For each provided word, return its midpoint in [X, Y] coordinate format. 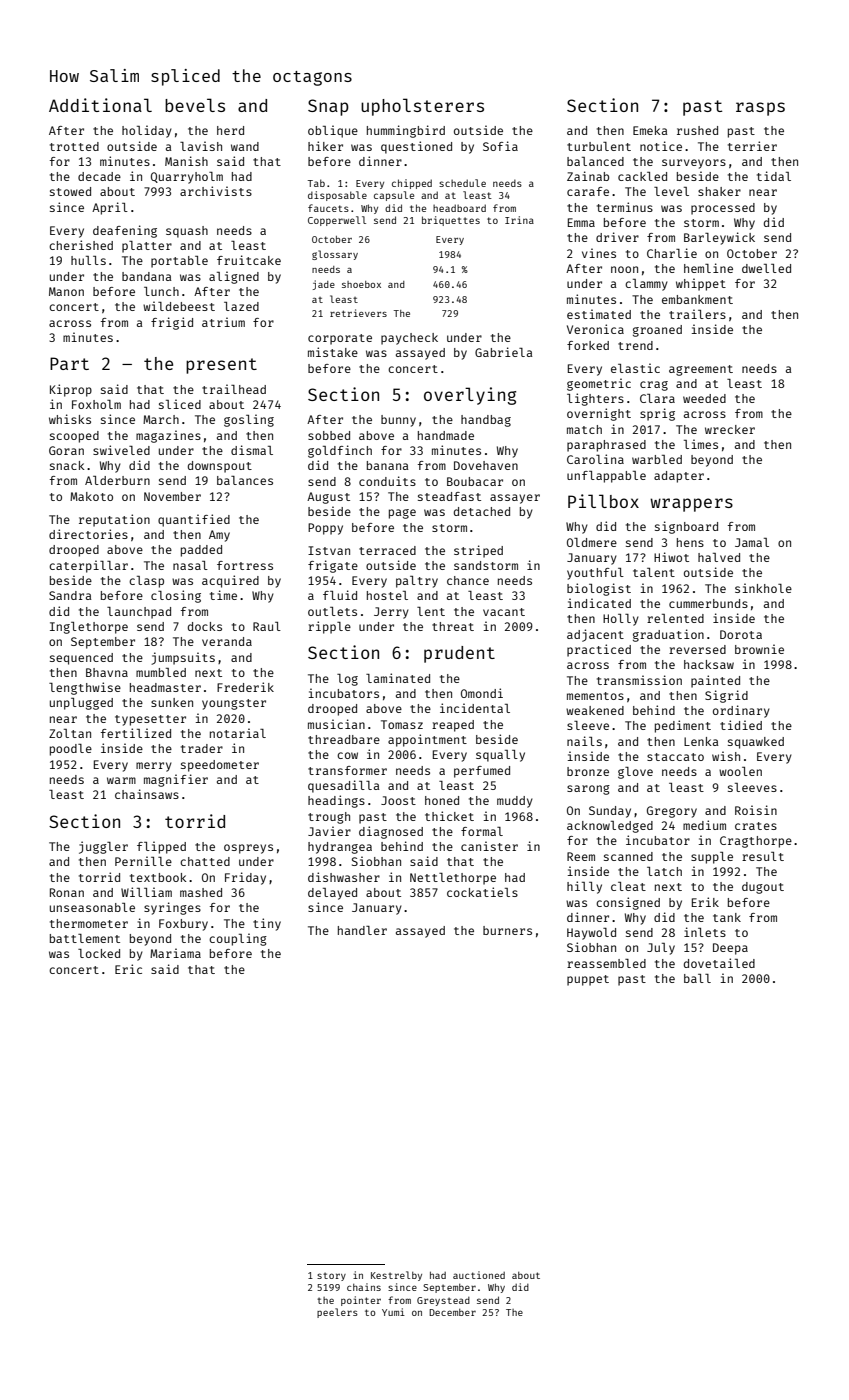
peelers [337, 1313]
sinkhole [763, 588]
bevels [195, 105]
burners [507, 930]
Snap [328, 107]
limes [701, 444]
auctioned [479, 1275]
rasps [760, 109]
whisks [70, 419]
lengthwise [85, 688]
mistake [333, 352]
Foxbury [183, 925]
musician [336, 724]
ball [697, 978]
